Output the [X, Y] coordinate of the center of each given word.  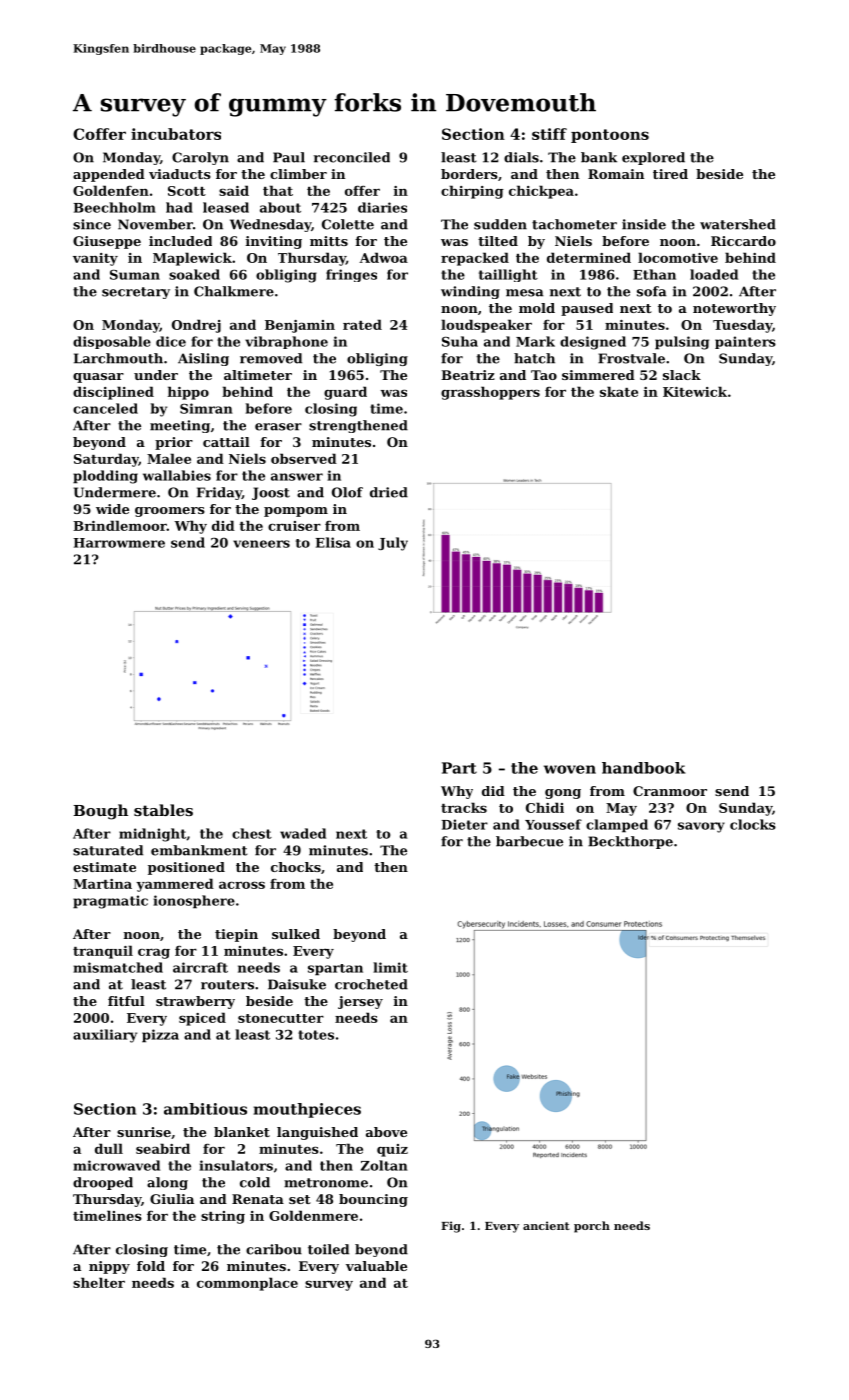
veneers [261, 544]
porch [592, 1227]
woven [570, 769]
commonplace [247, 1284]
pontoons [610, 136]
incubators [176, 134]
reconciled [352, 157]
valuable [376, 1266]
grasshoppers [490, 393]
